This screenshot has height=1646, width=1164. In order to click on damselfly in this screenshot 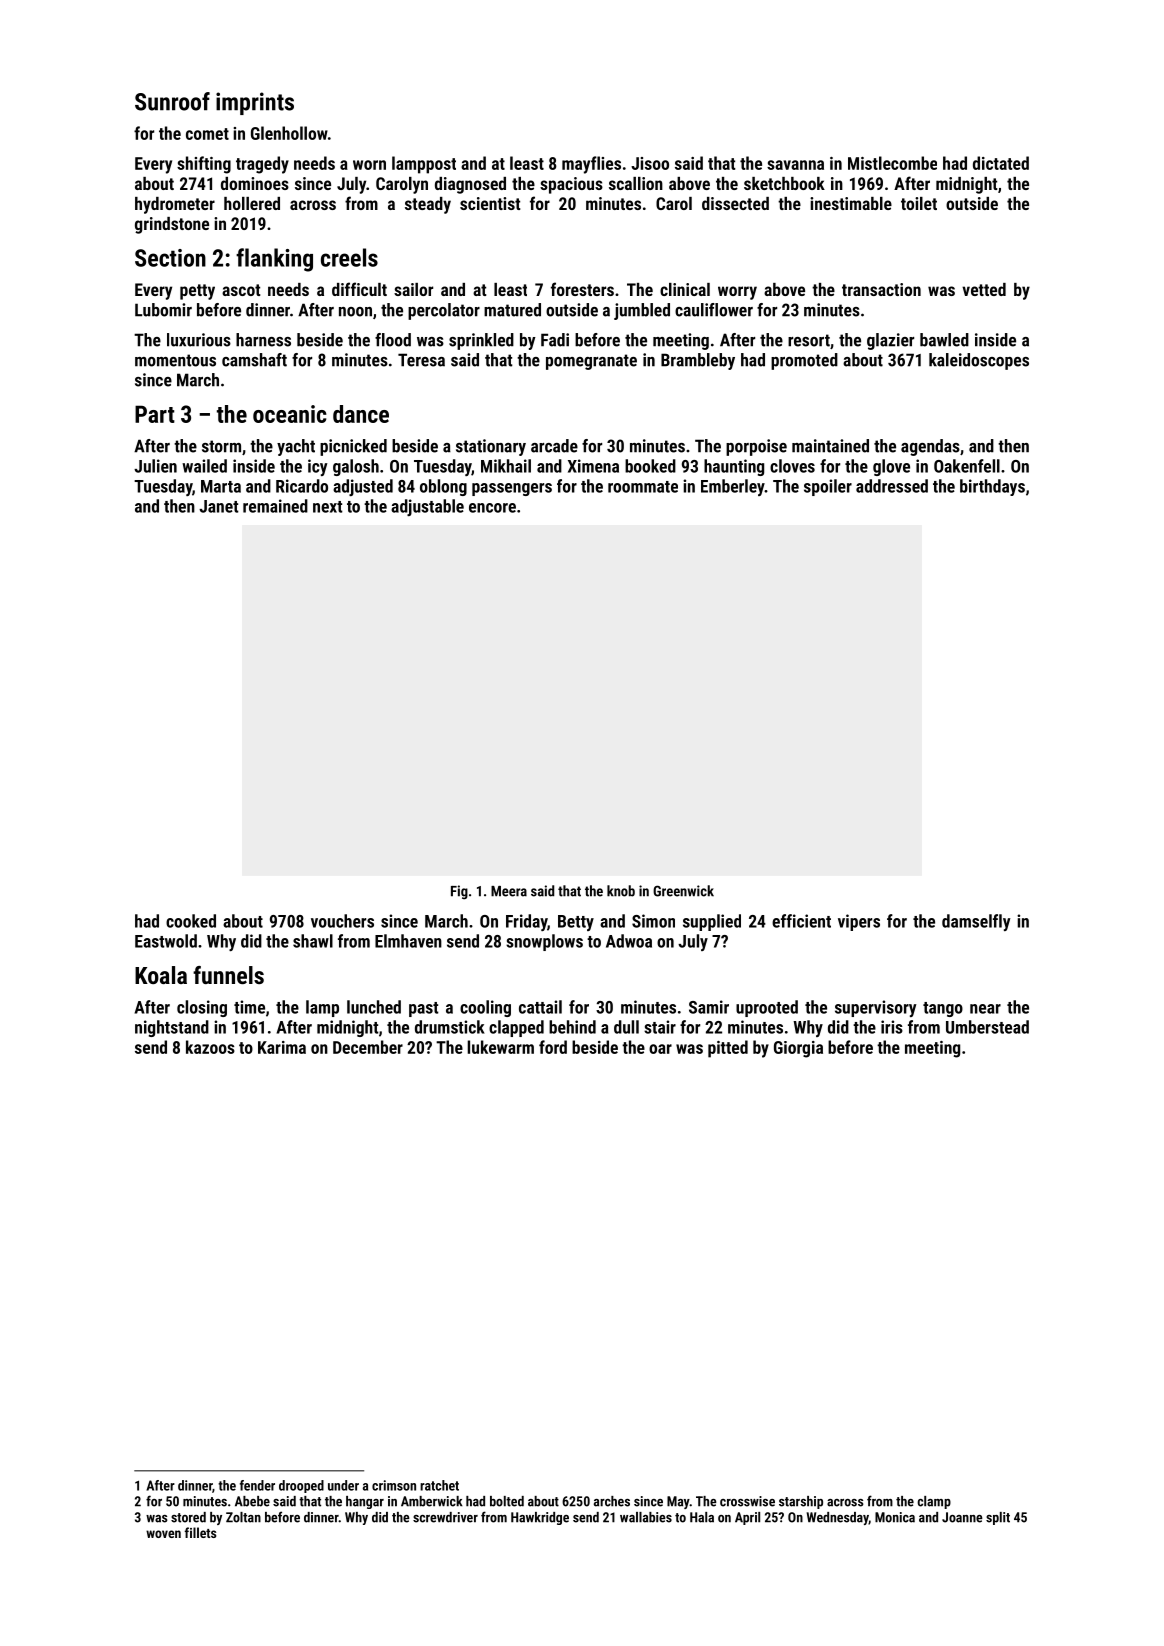, I will do `click(976, 922)`.
